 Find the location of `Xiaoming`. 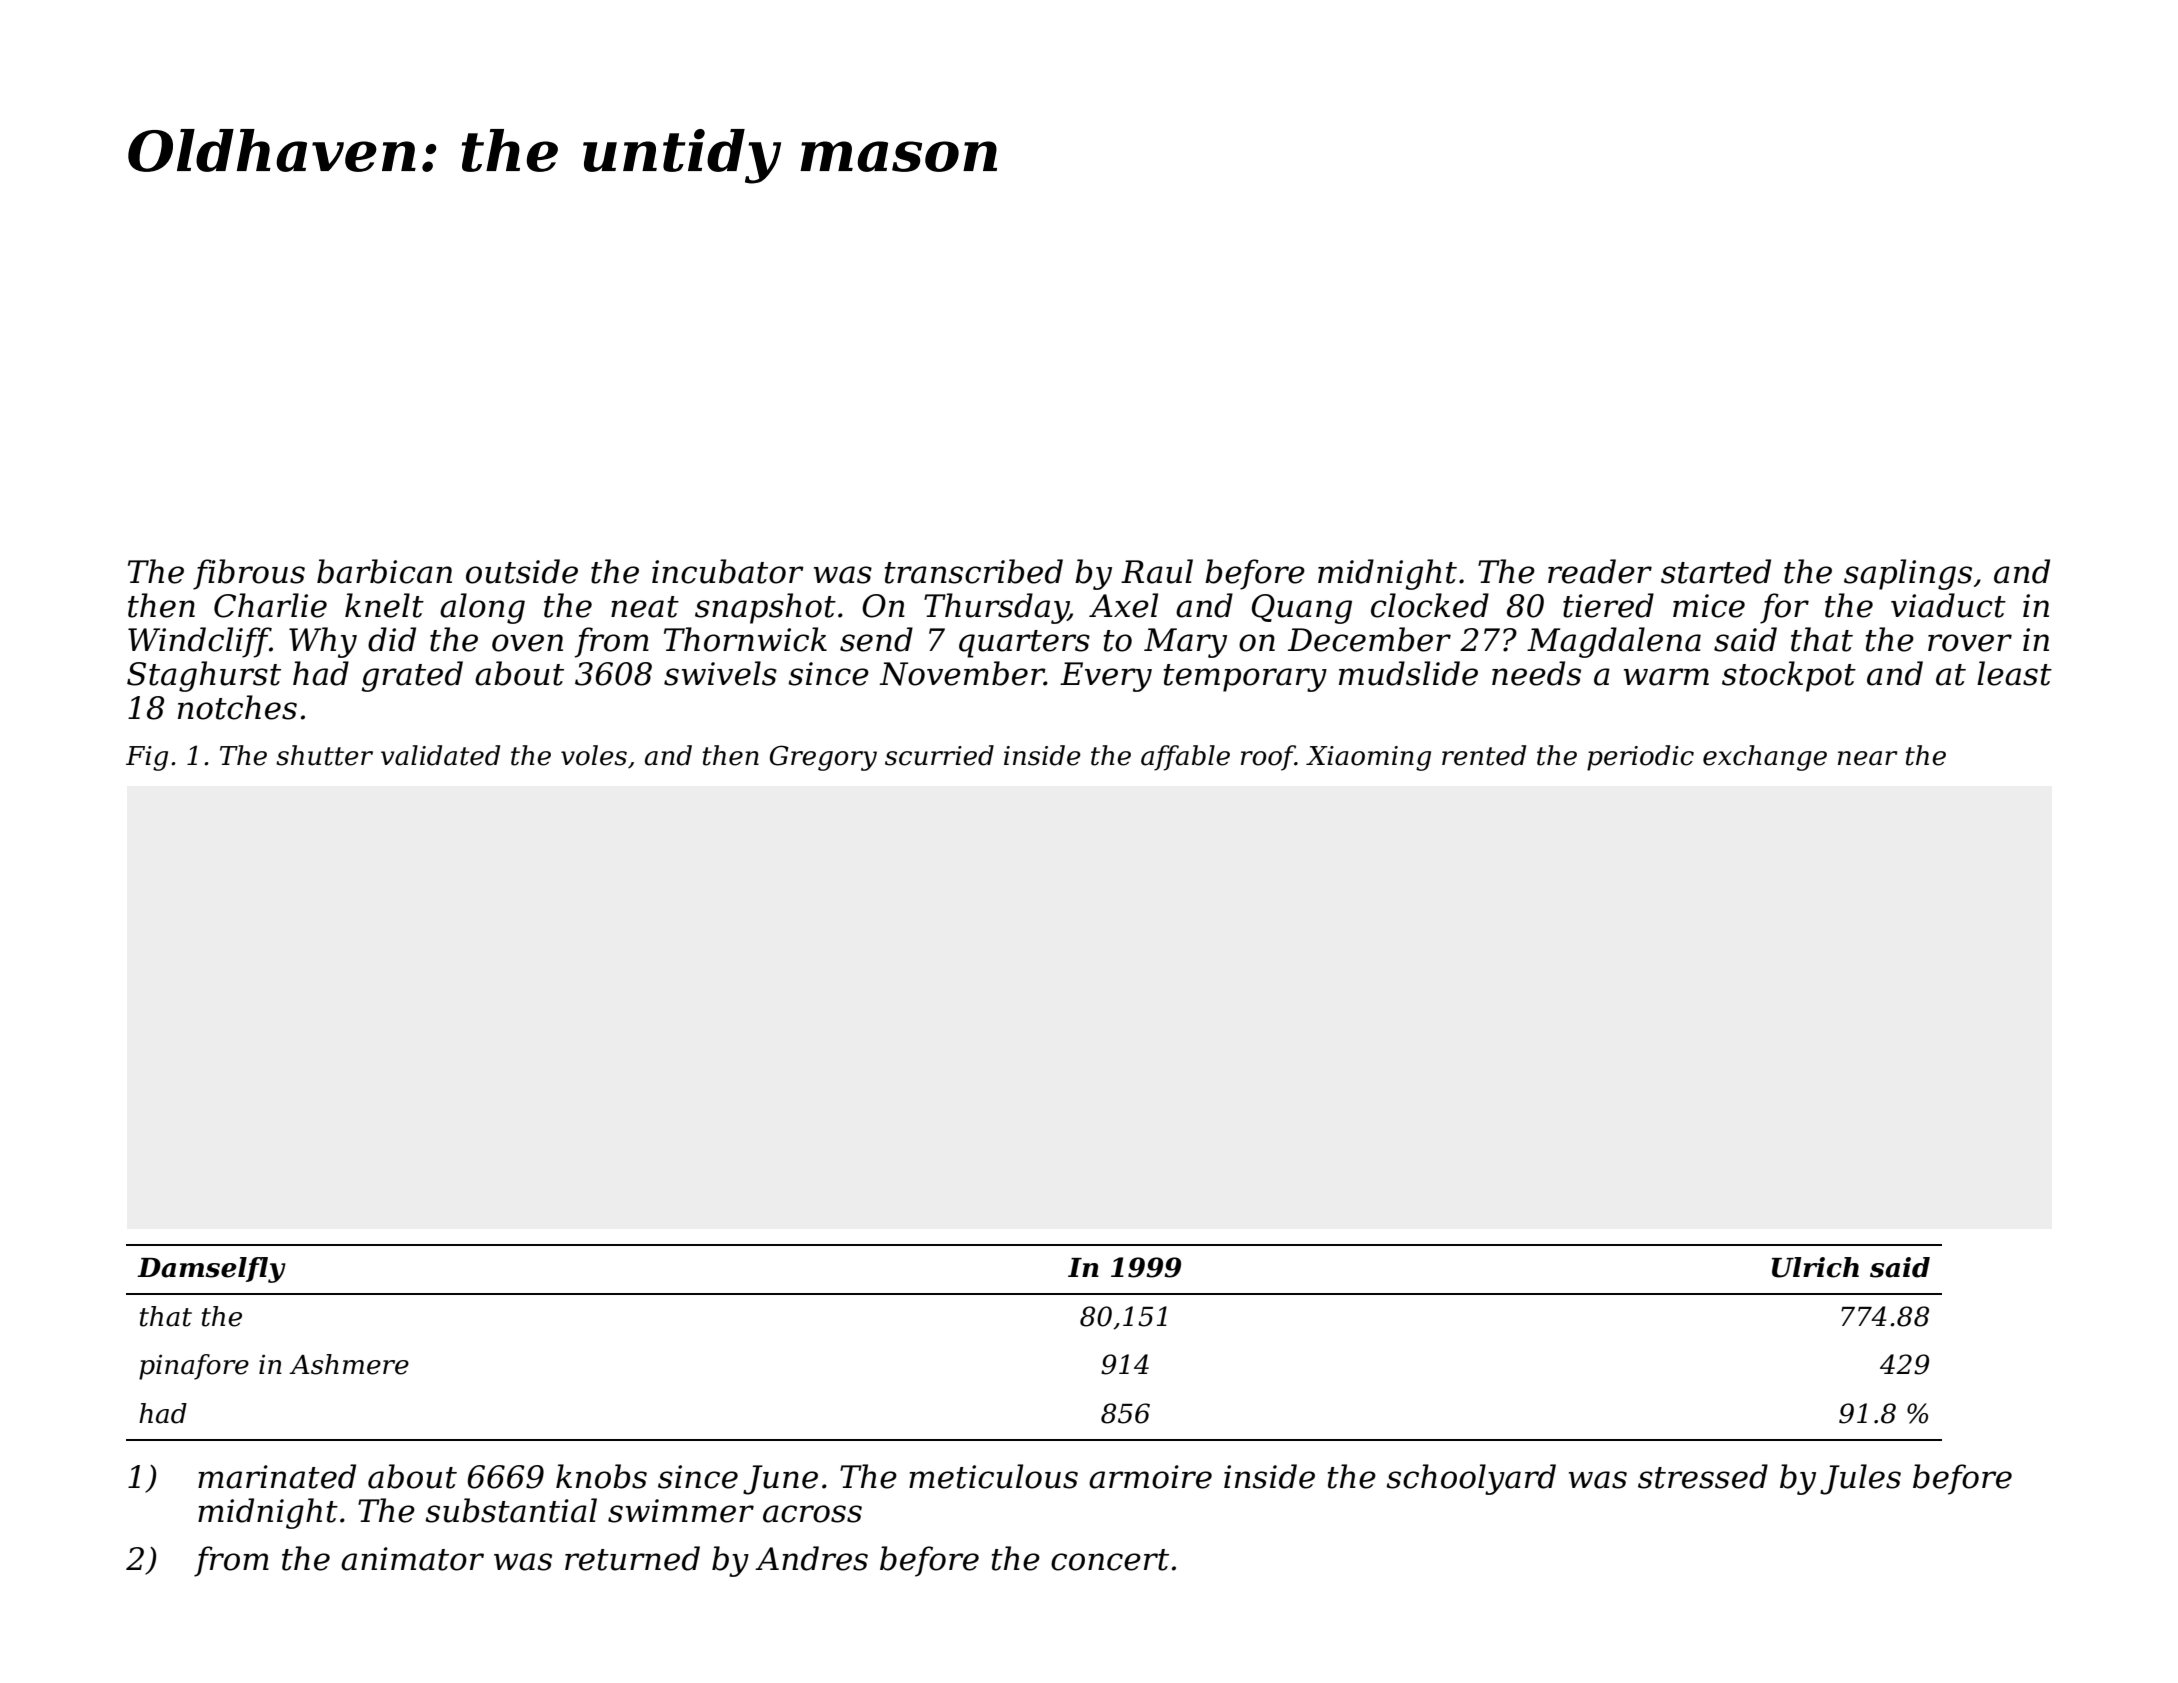

Xiaoming is located at coordinates (1368, 758).
